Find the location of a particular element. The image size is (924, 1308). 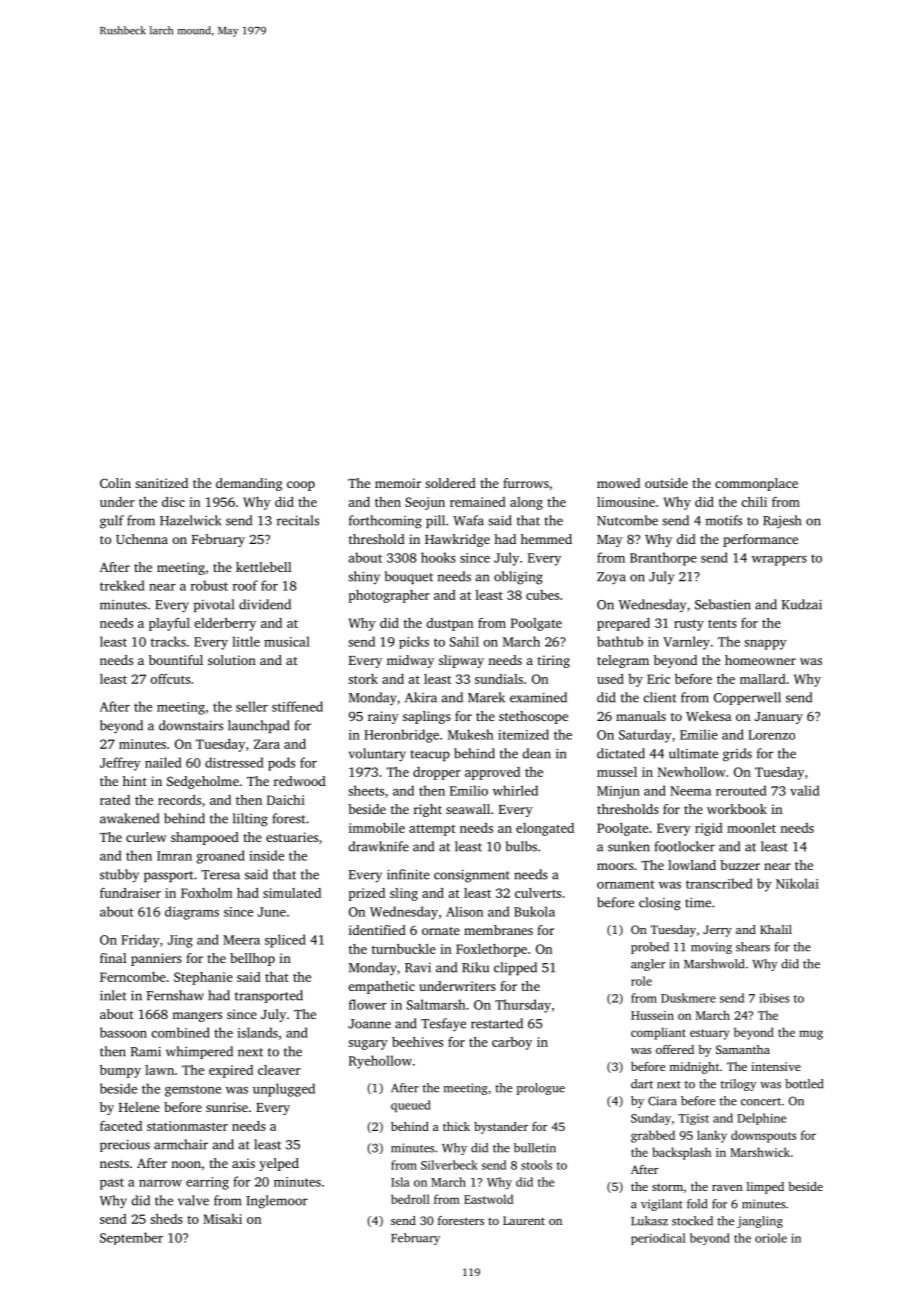

Wekesa is located at coordinates (708, 716).
